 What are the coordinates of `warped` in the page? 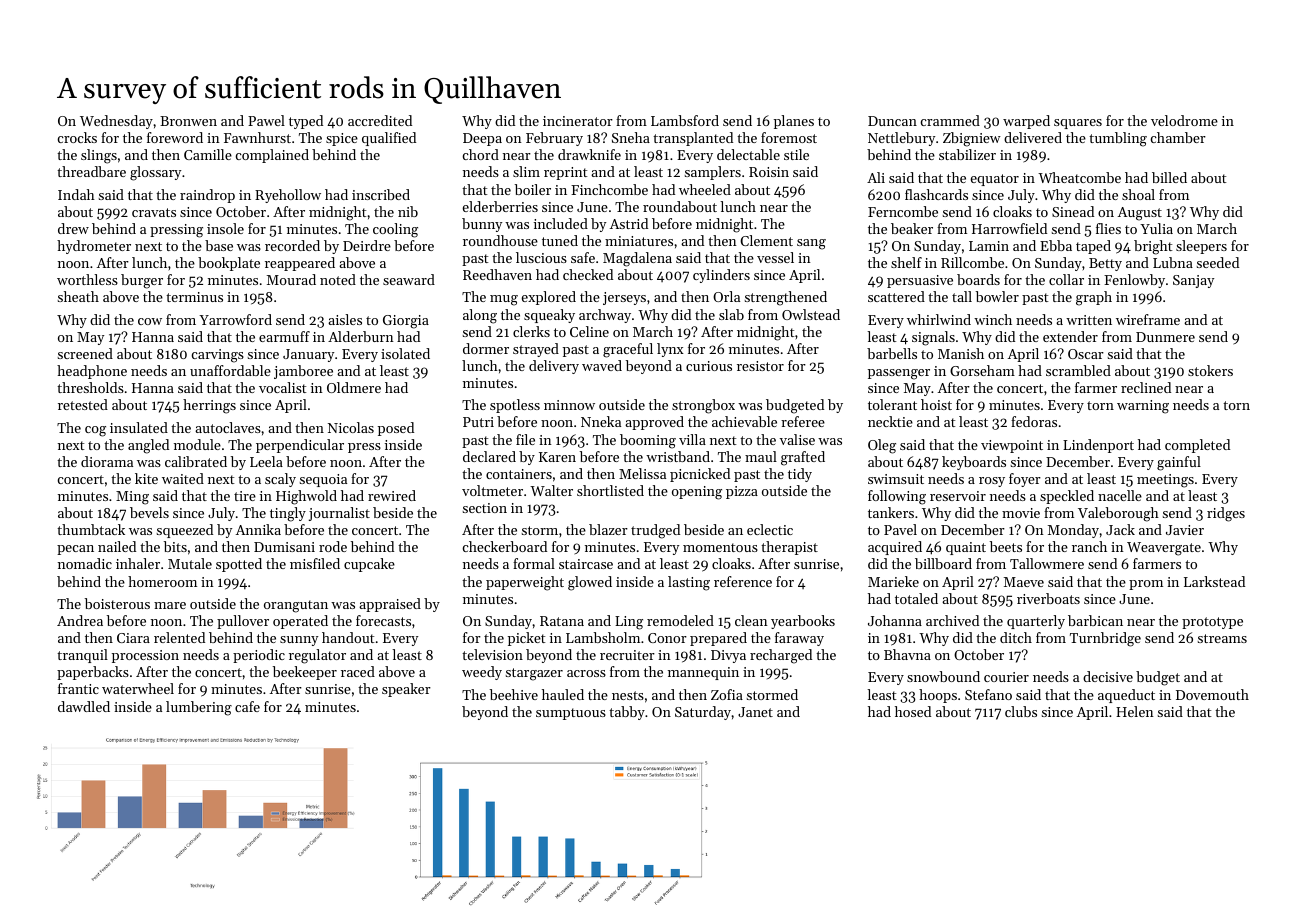 It's located at (1026, 122).
